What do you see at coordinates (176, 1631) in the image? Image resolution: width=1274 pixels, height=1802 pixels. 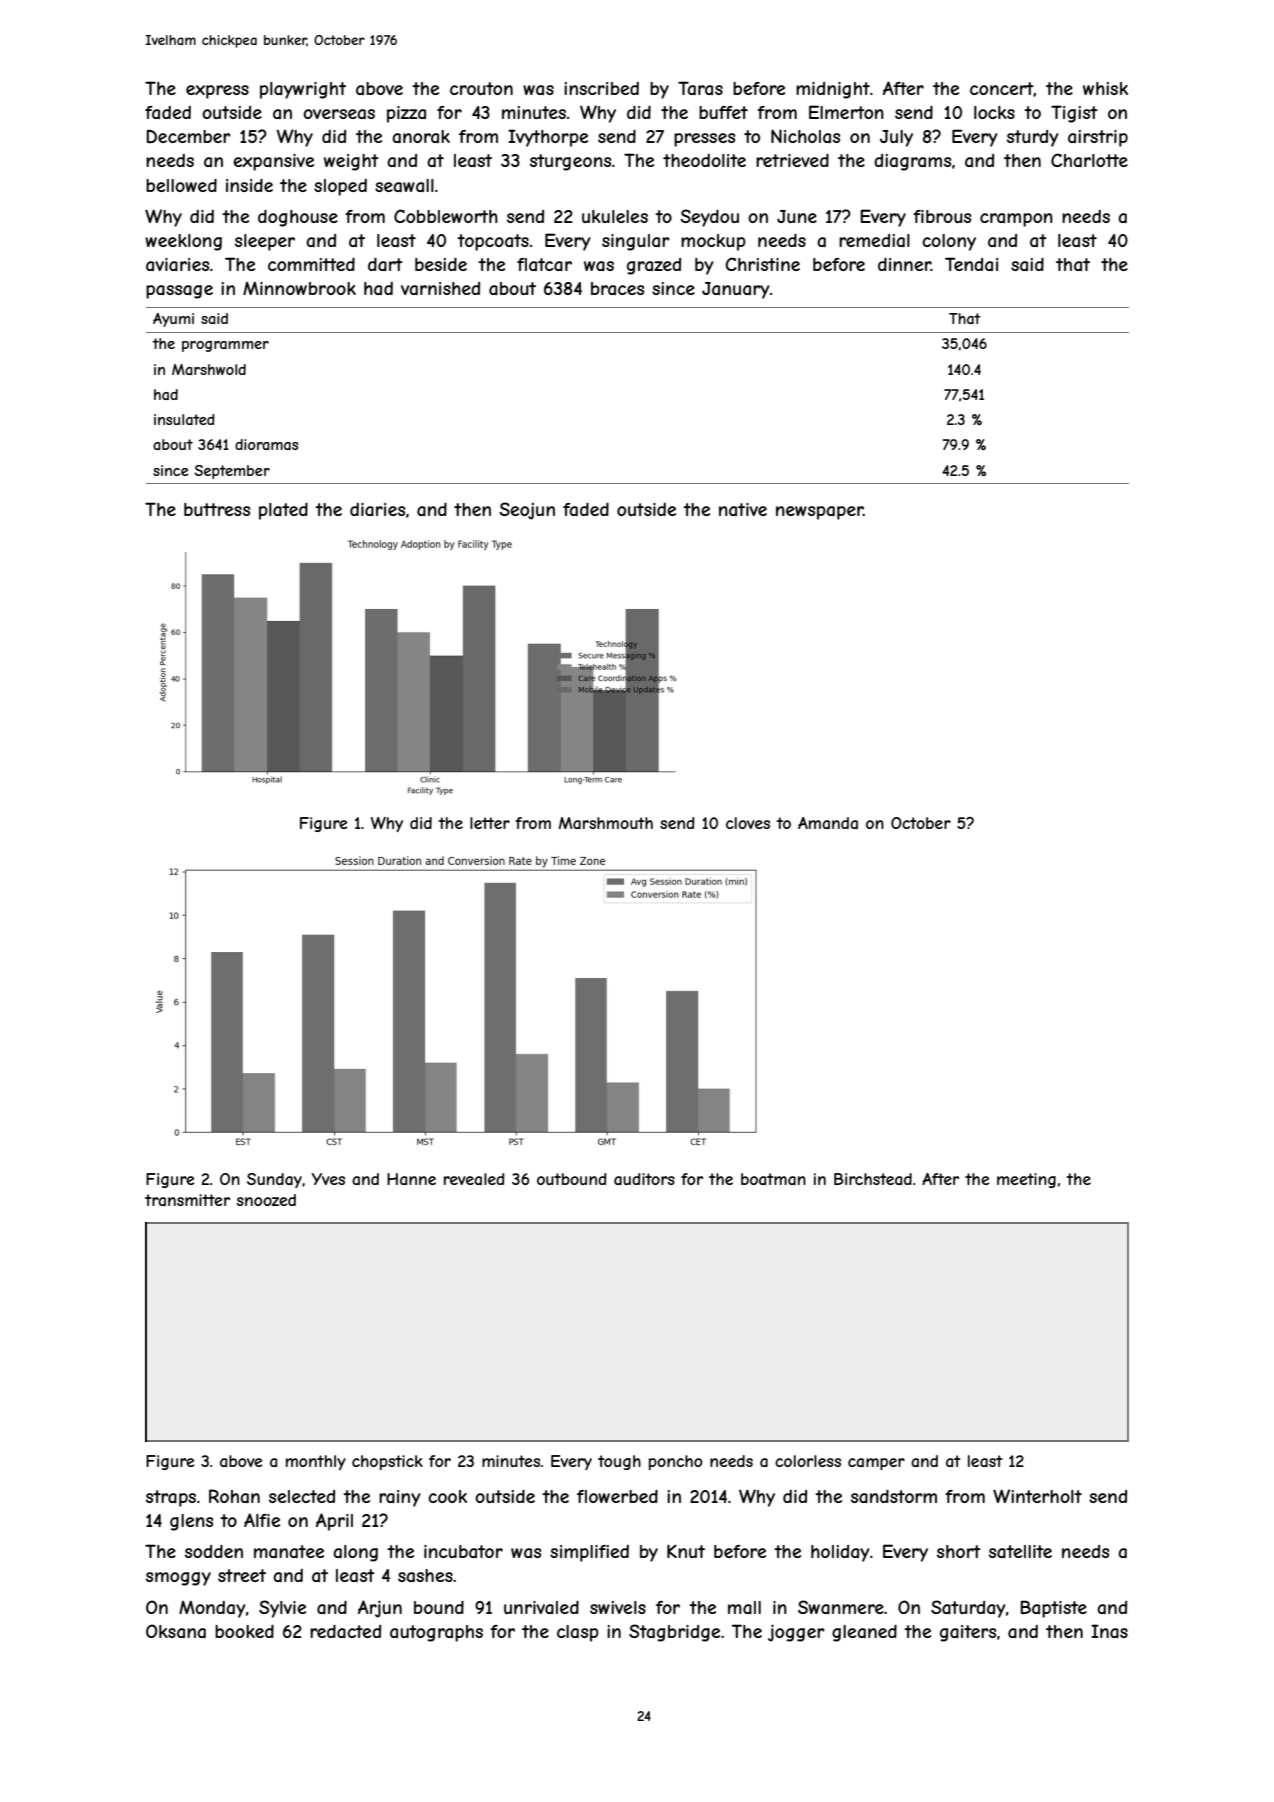 I see `Oksana` at bounding box center [176, 1631].
